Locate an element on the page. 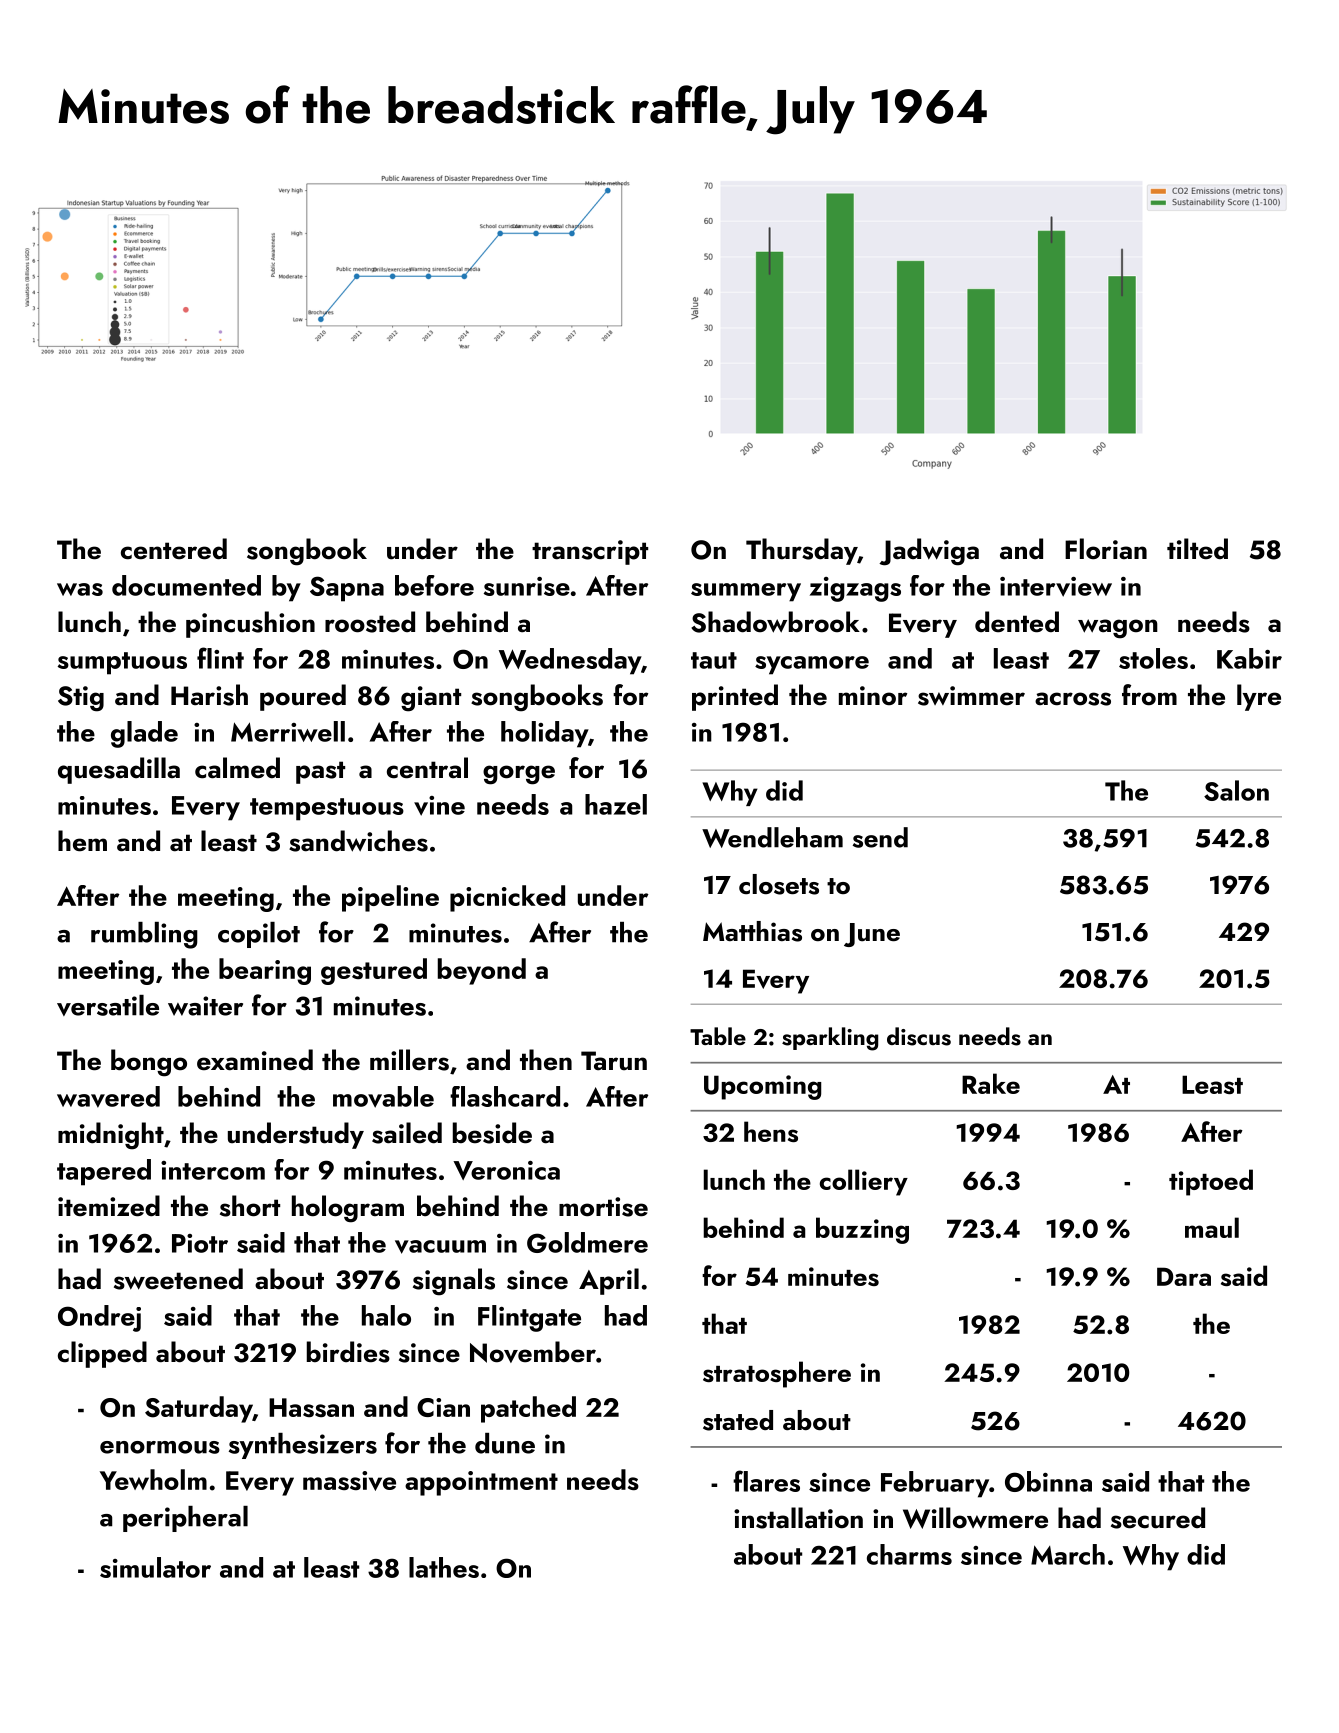 The height and width of the document is (1733, 1339). Sapna is located at coordinates (347, 589).
